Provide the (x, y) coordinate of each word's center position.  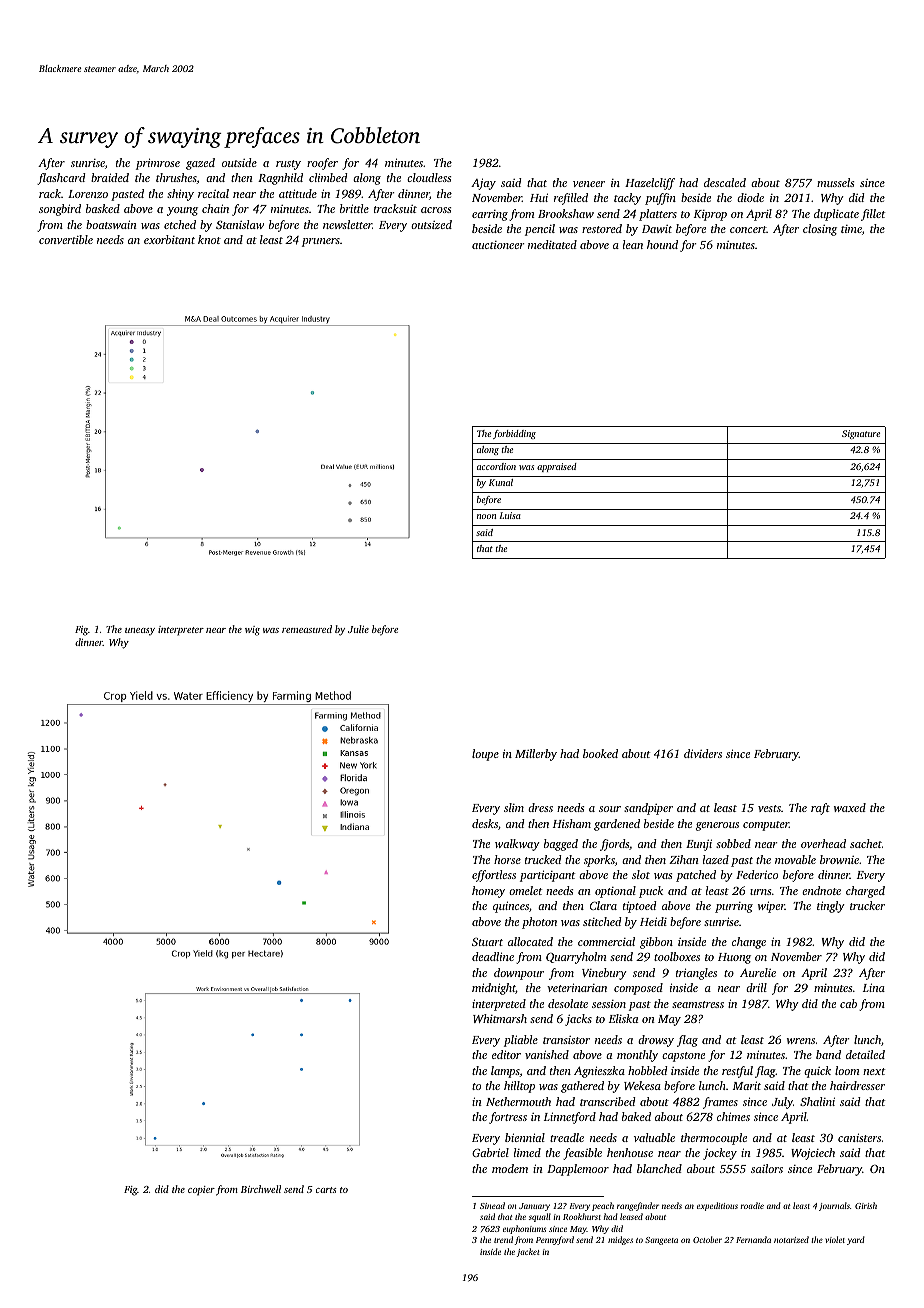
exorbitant (169, 239)
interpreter (181, 631)
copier (201, 1191)
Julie (358, 629)
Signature (861, 434)
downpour (519, 974)
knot (209, 239)
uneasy (140, 632)
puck (651, 892)
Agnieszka (599, 1072)
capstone (683, 1057)
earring (490, 215)
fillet (873, 215)
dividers (703, 753)
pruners (321, 242)
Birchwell (261, 1189)
